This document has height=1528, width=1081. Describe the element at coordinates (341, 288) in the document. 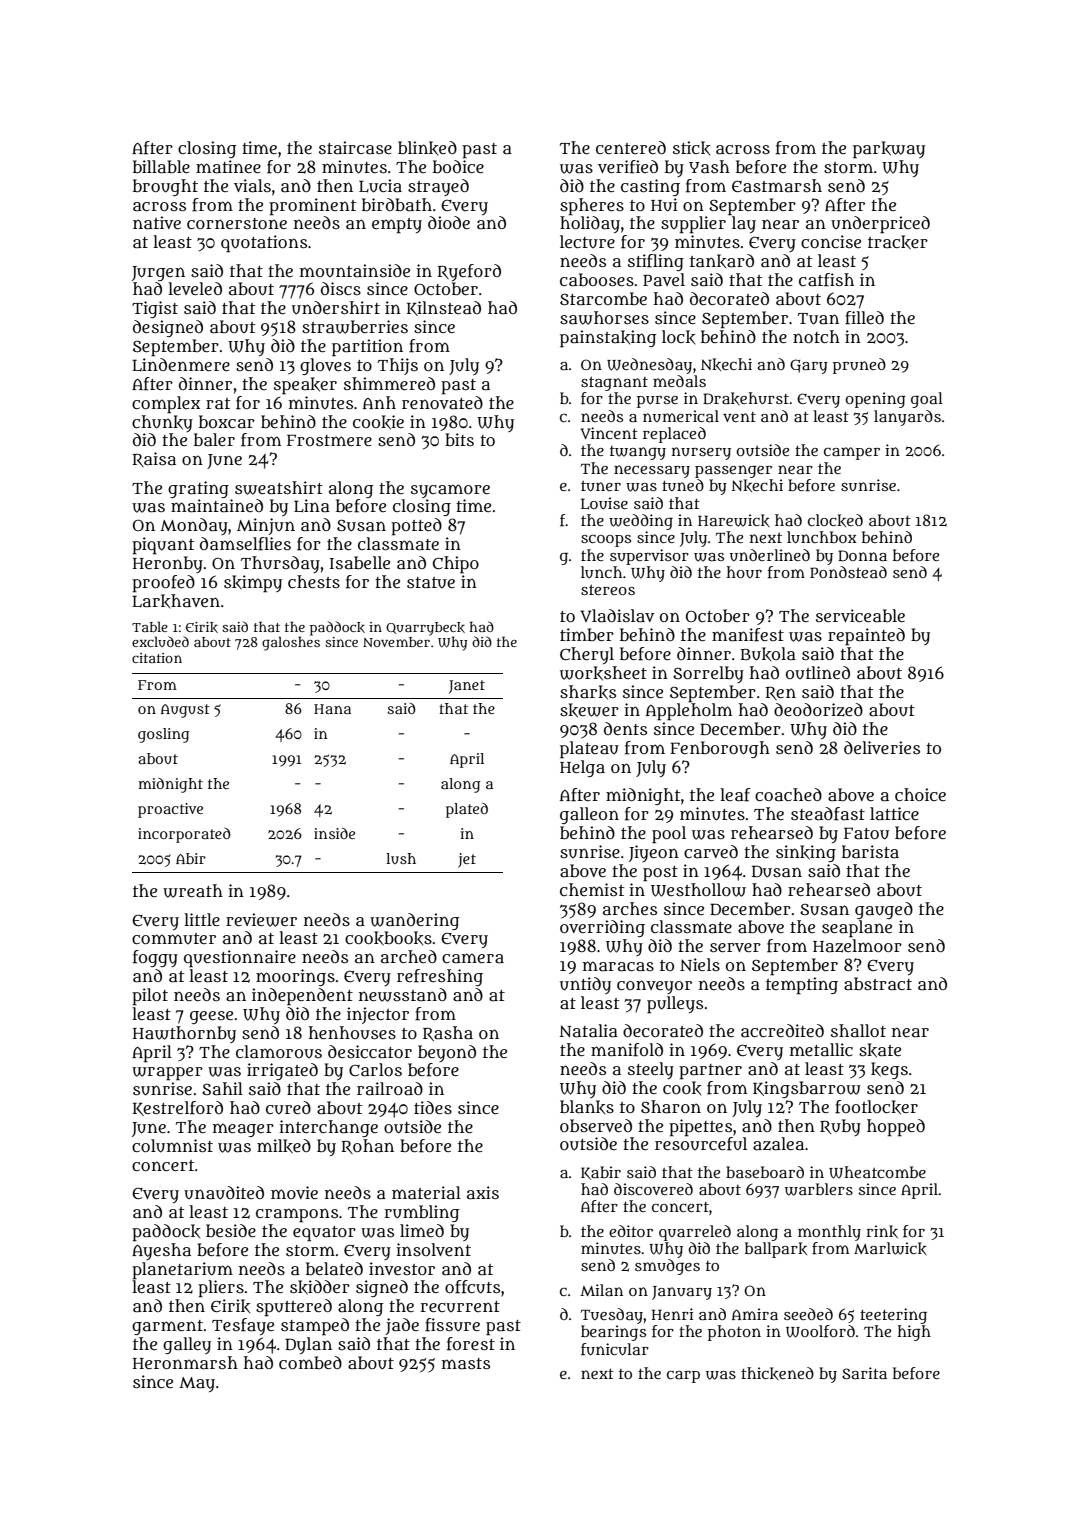

I see `discs` at that location.
